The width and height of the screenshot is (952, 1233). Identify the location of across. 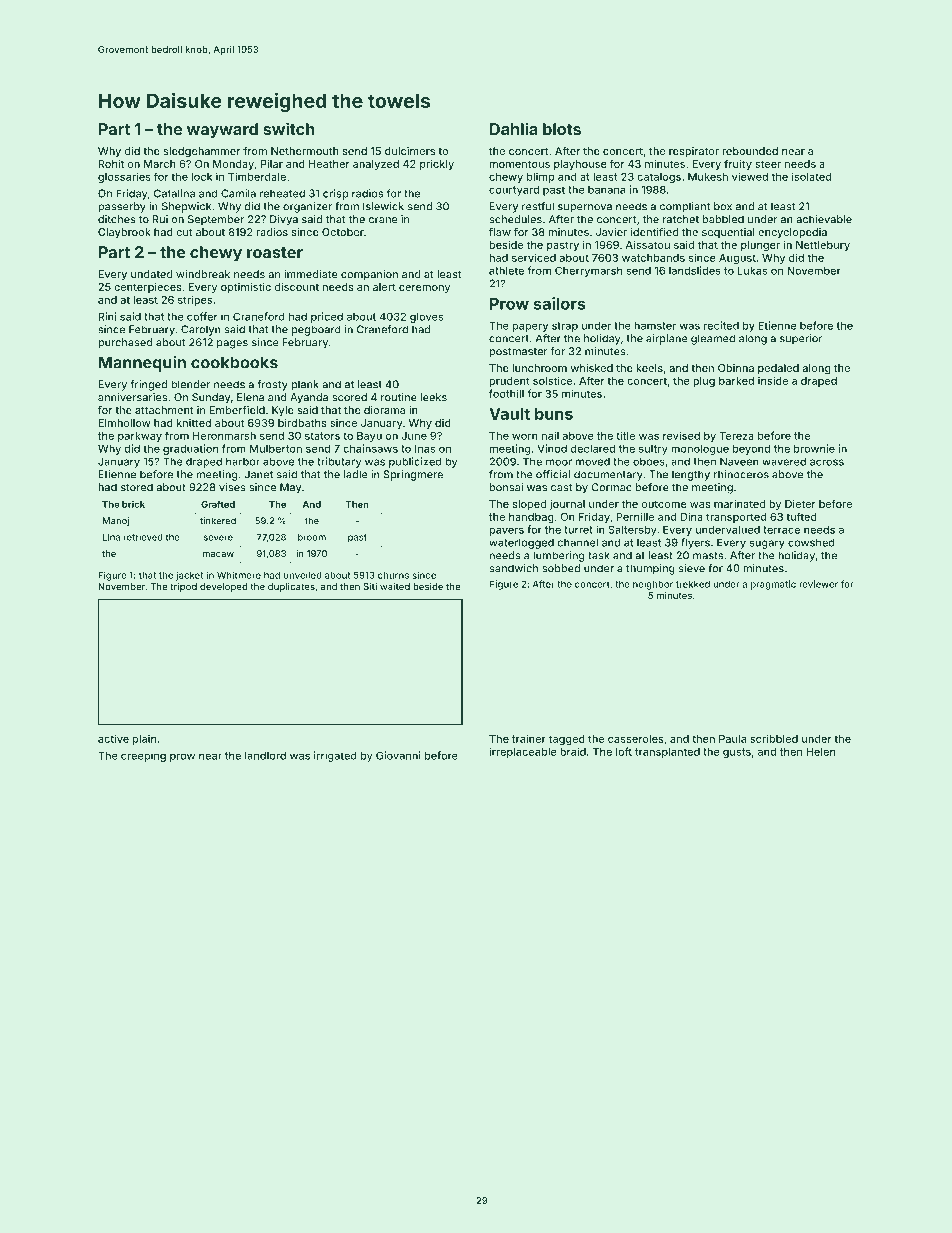
(827, 462).
